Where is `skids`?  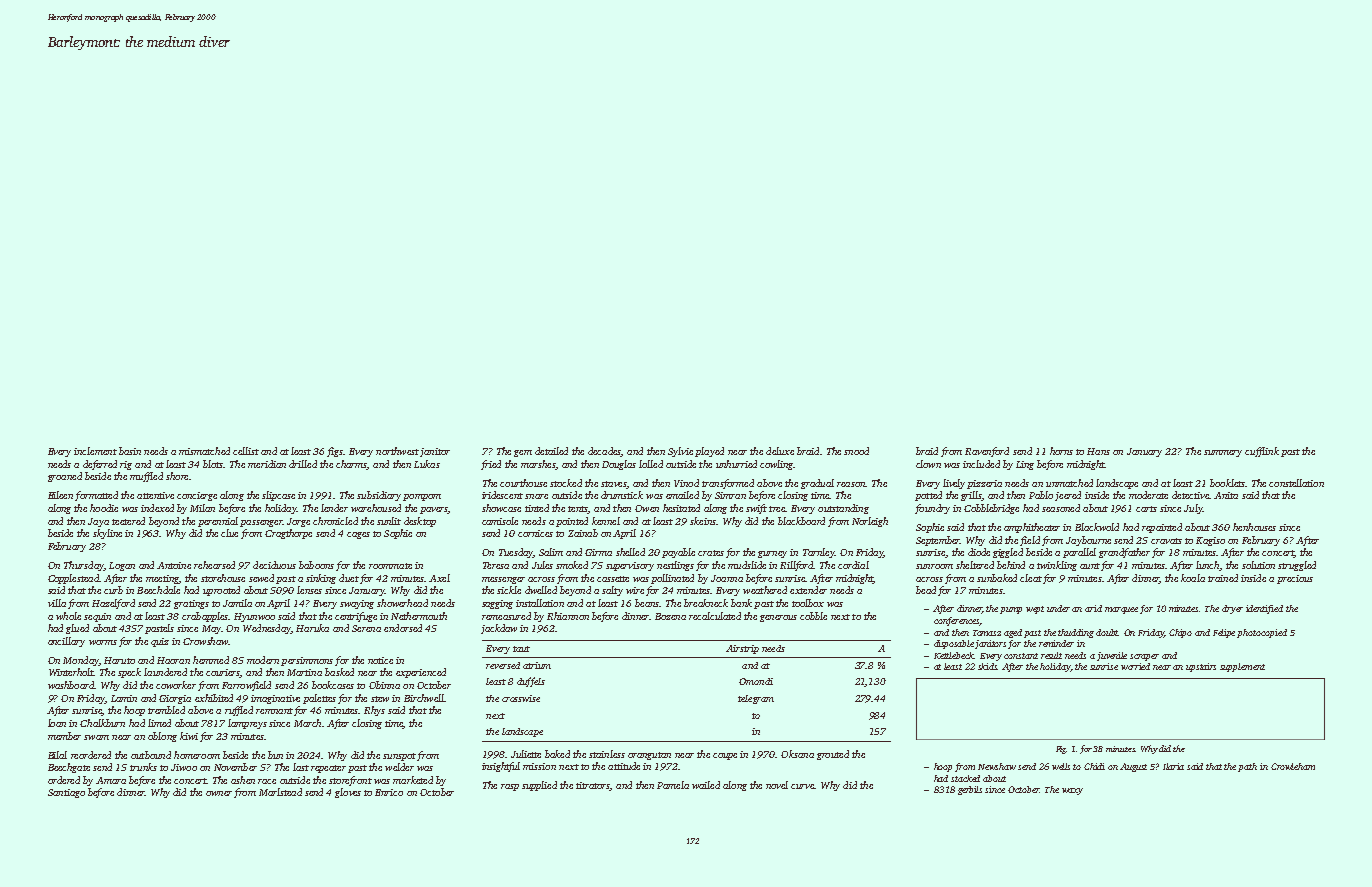
skids is located at coordinates (988, 666).
